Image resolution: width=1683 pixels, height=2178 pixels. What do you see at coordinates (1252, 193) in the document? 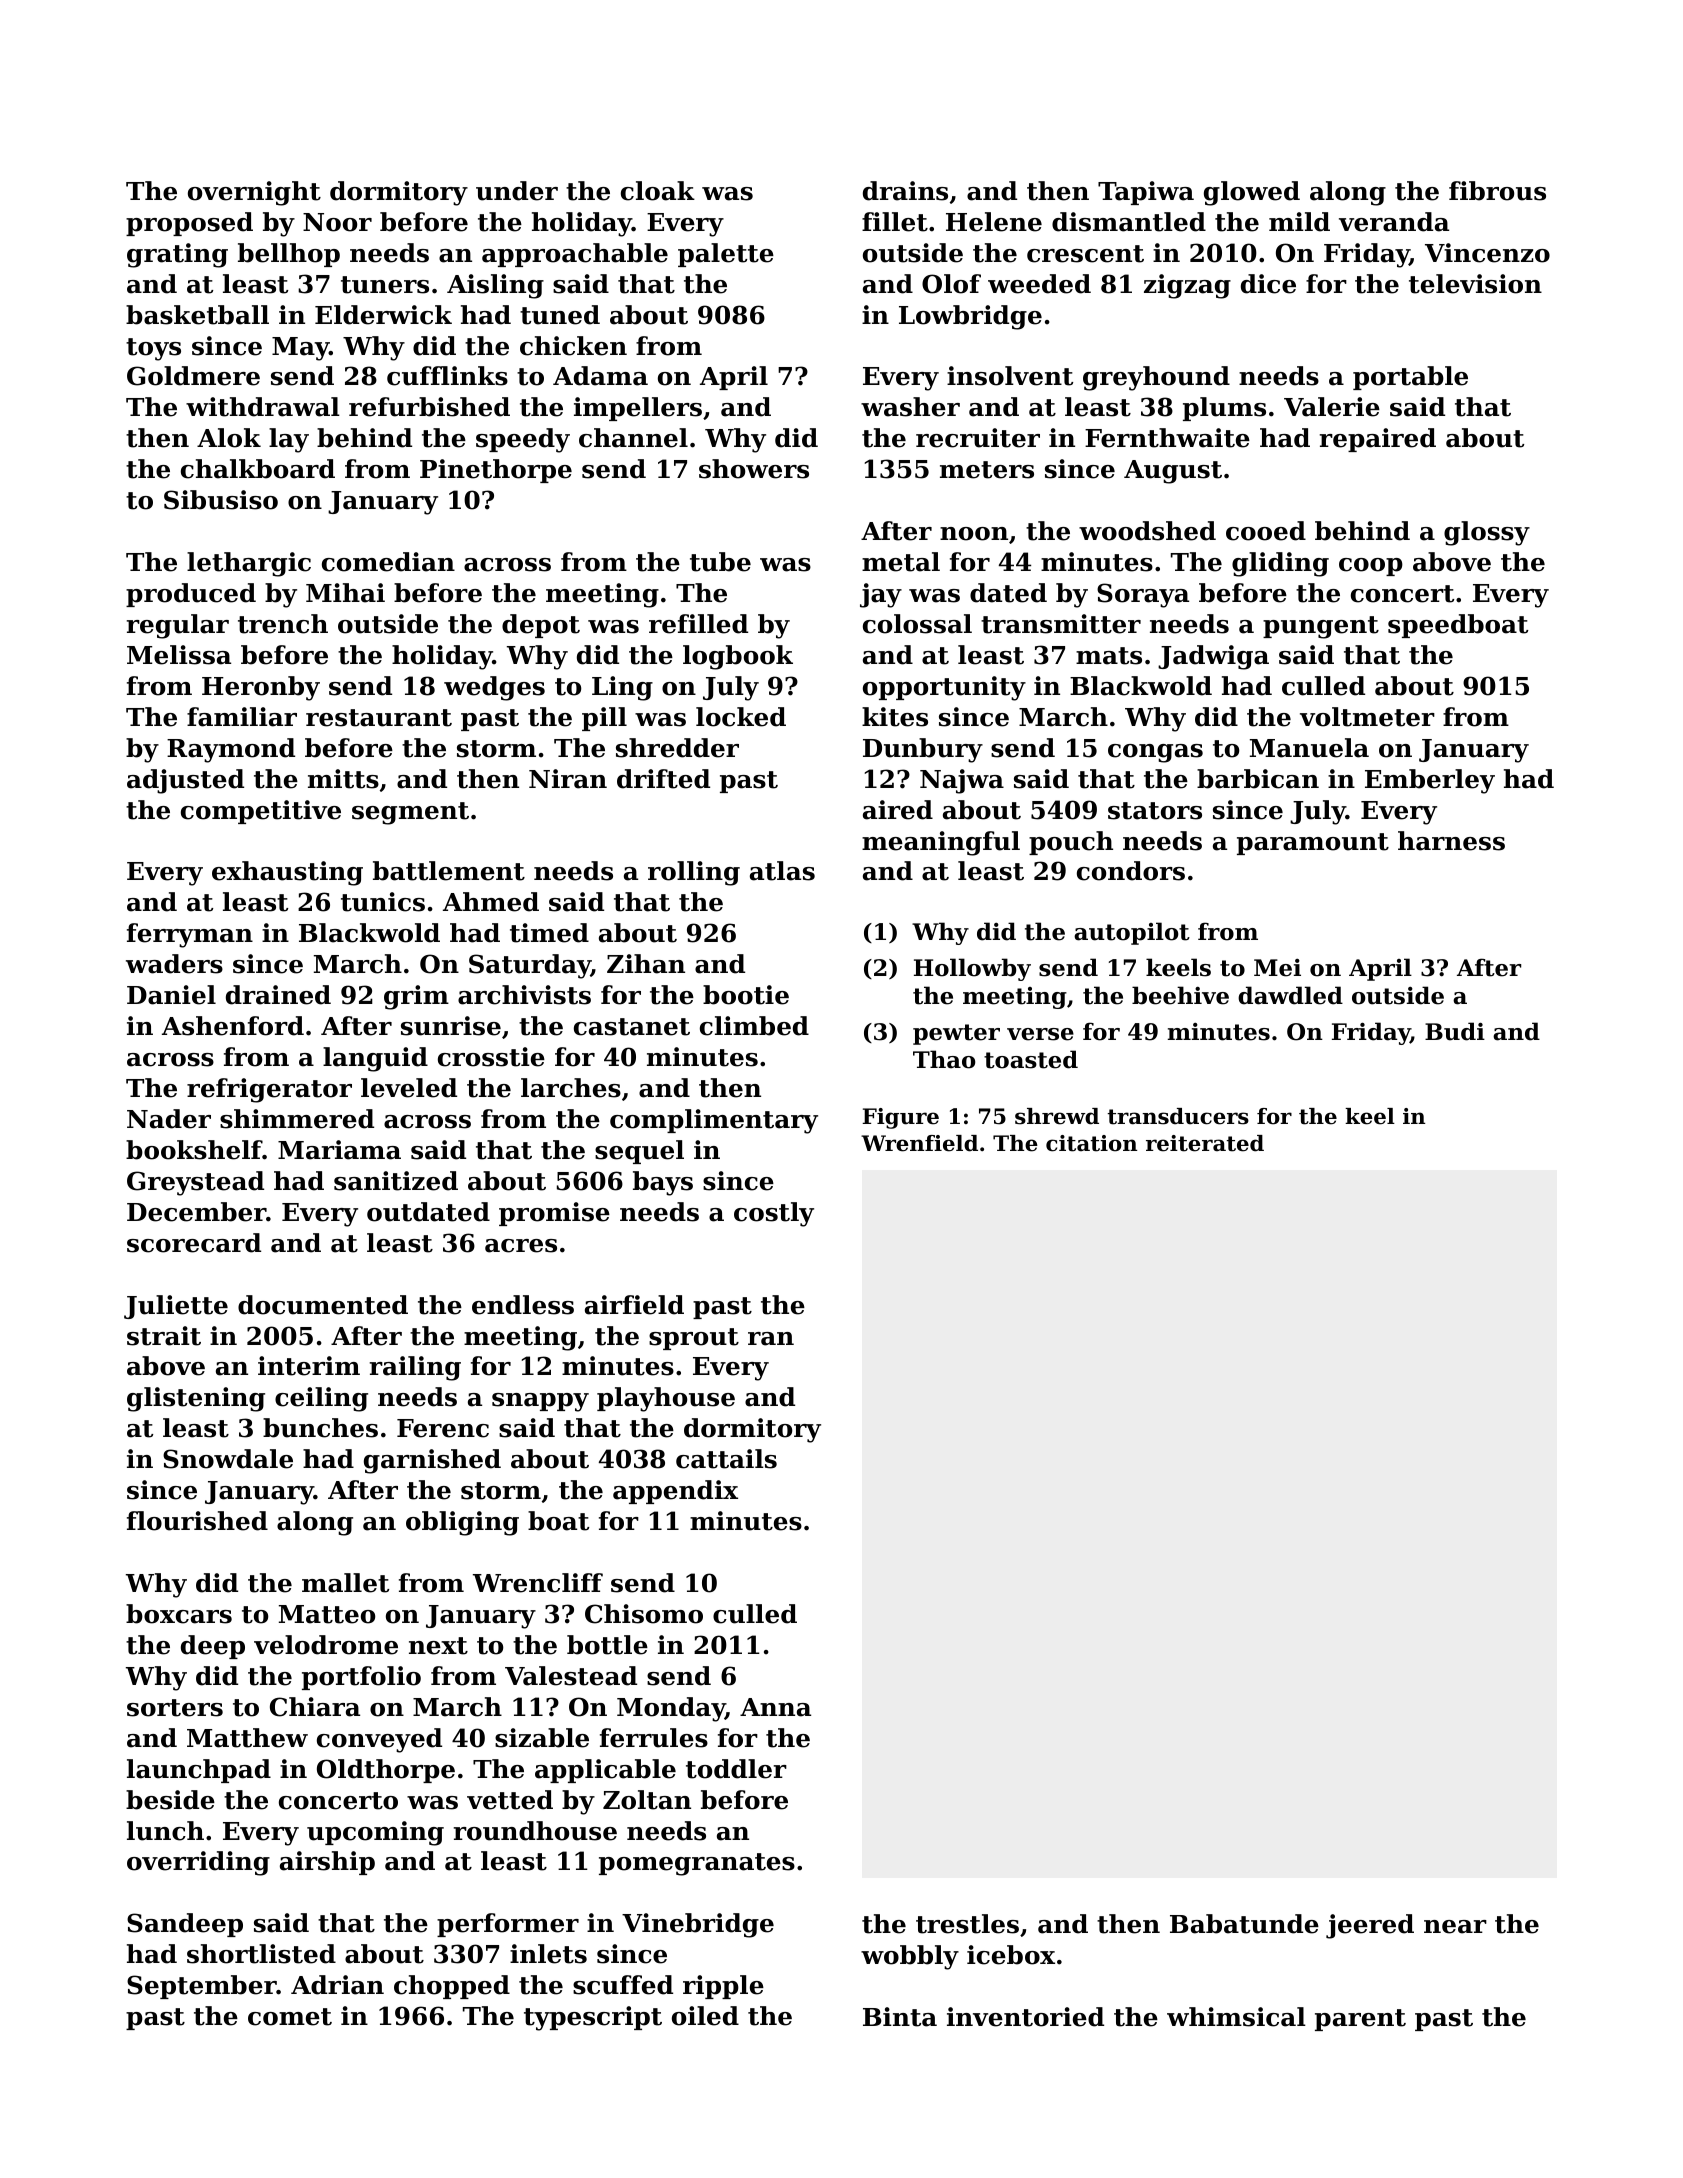
I see `glowed` at bounding box center [1252, 193].
